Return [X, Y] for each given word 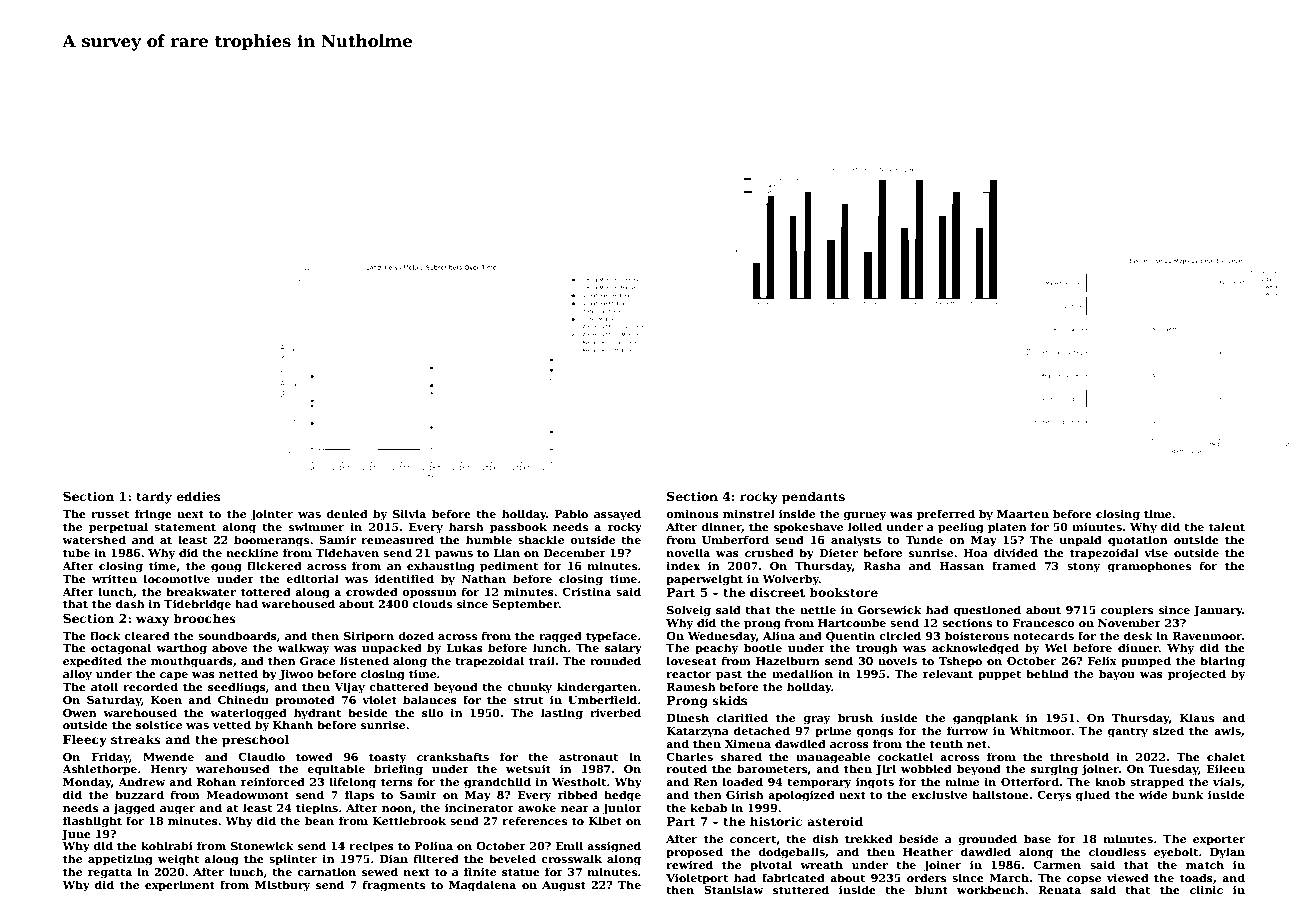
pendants [813, 497]
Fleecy [85, 740]
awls [1227, 730]
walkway [303, 649]
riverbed [615, 712]
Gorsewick [890, 609]
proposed [694, 853]
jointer [272, 515]
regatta [110, 873]
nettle [818, 609]
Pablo [571, 513]
